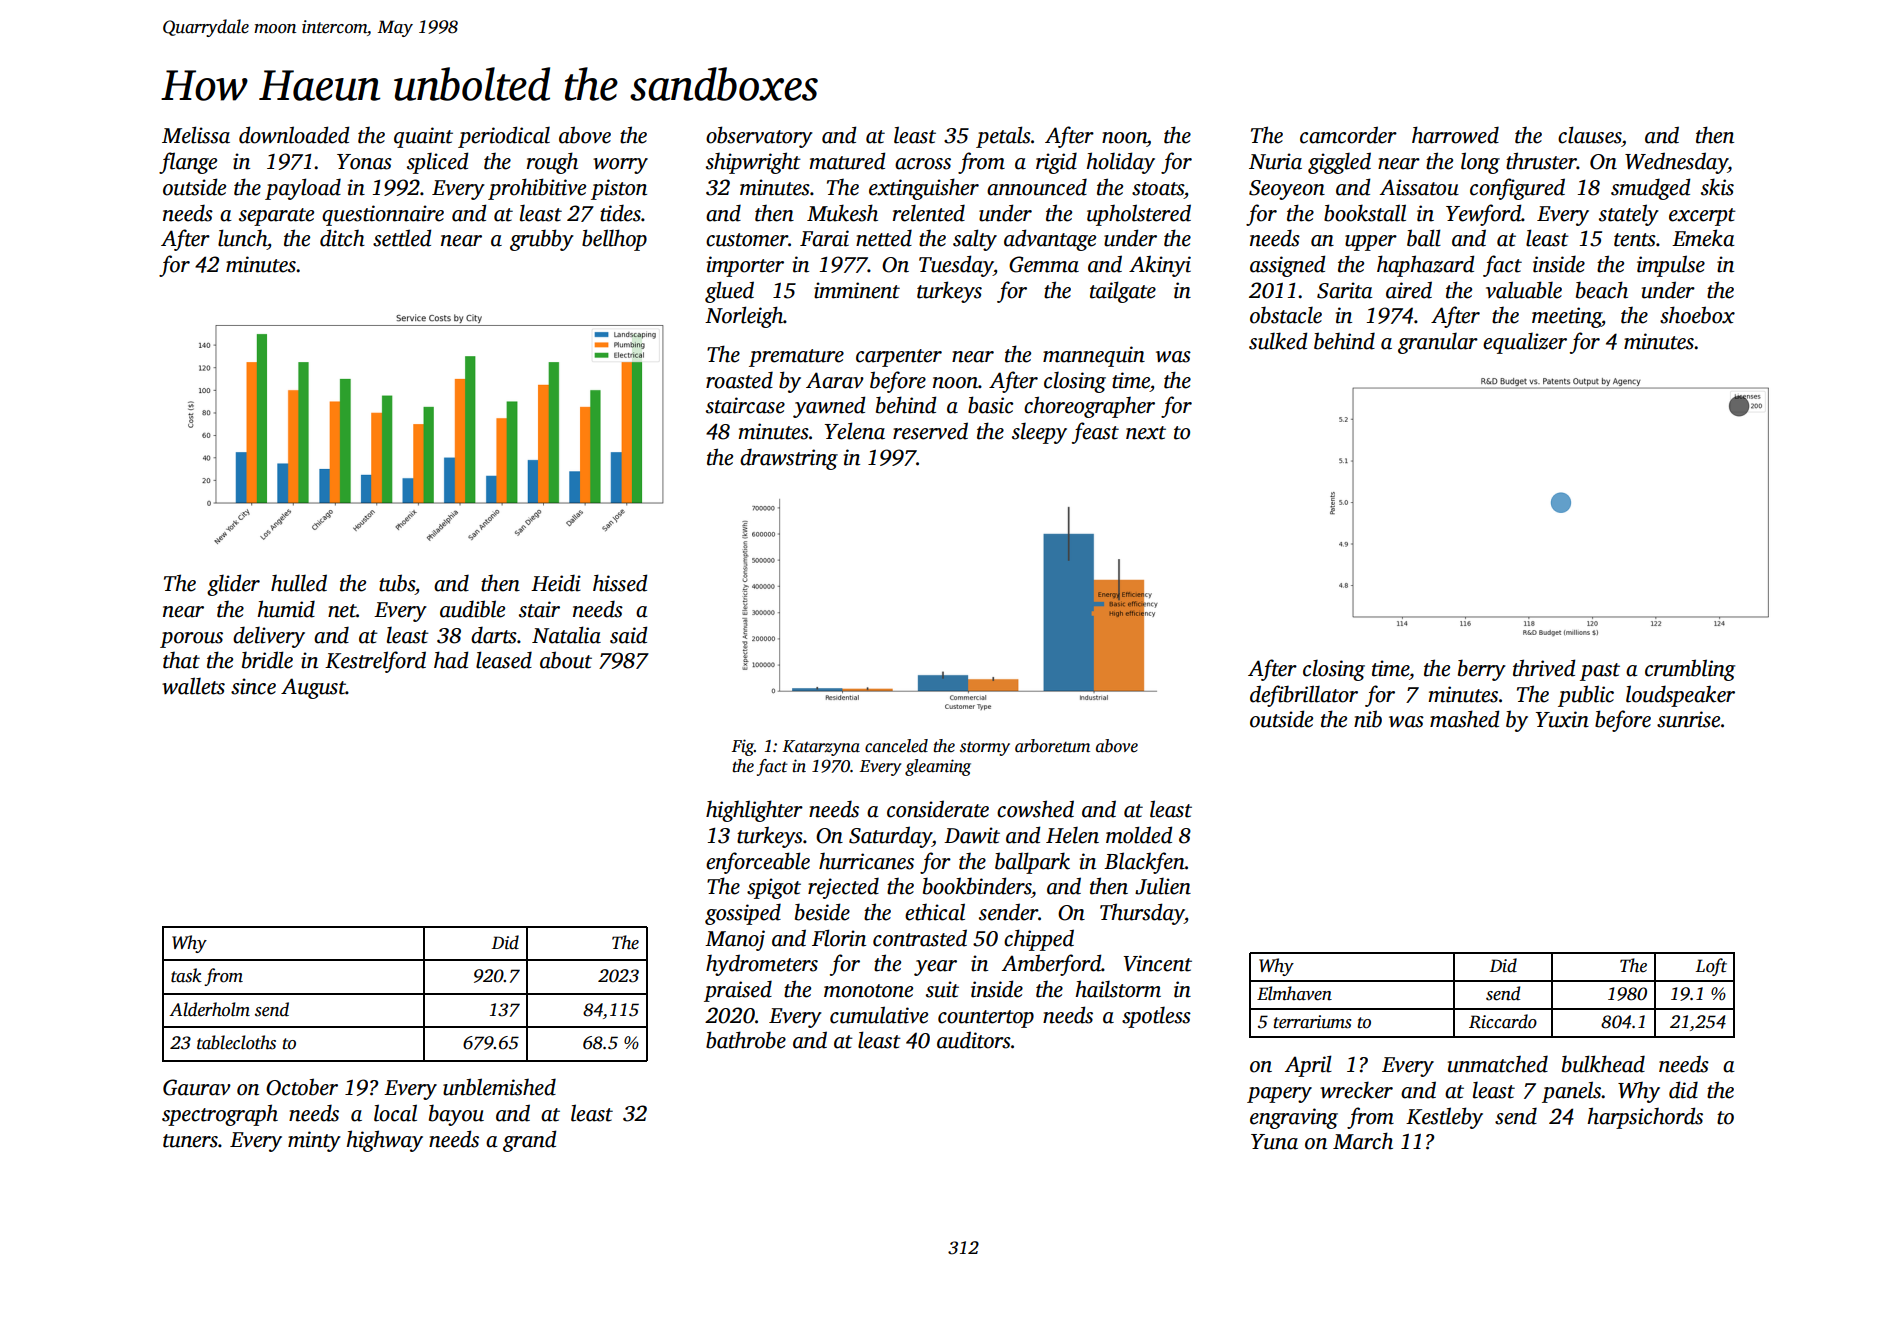 The image size is (1897, 1341). What do you see at coordinates (1544, 668) in the screenshot?
I see `thrived` at bounding box center [1544, 668].
